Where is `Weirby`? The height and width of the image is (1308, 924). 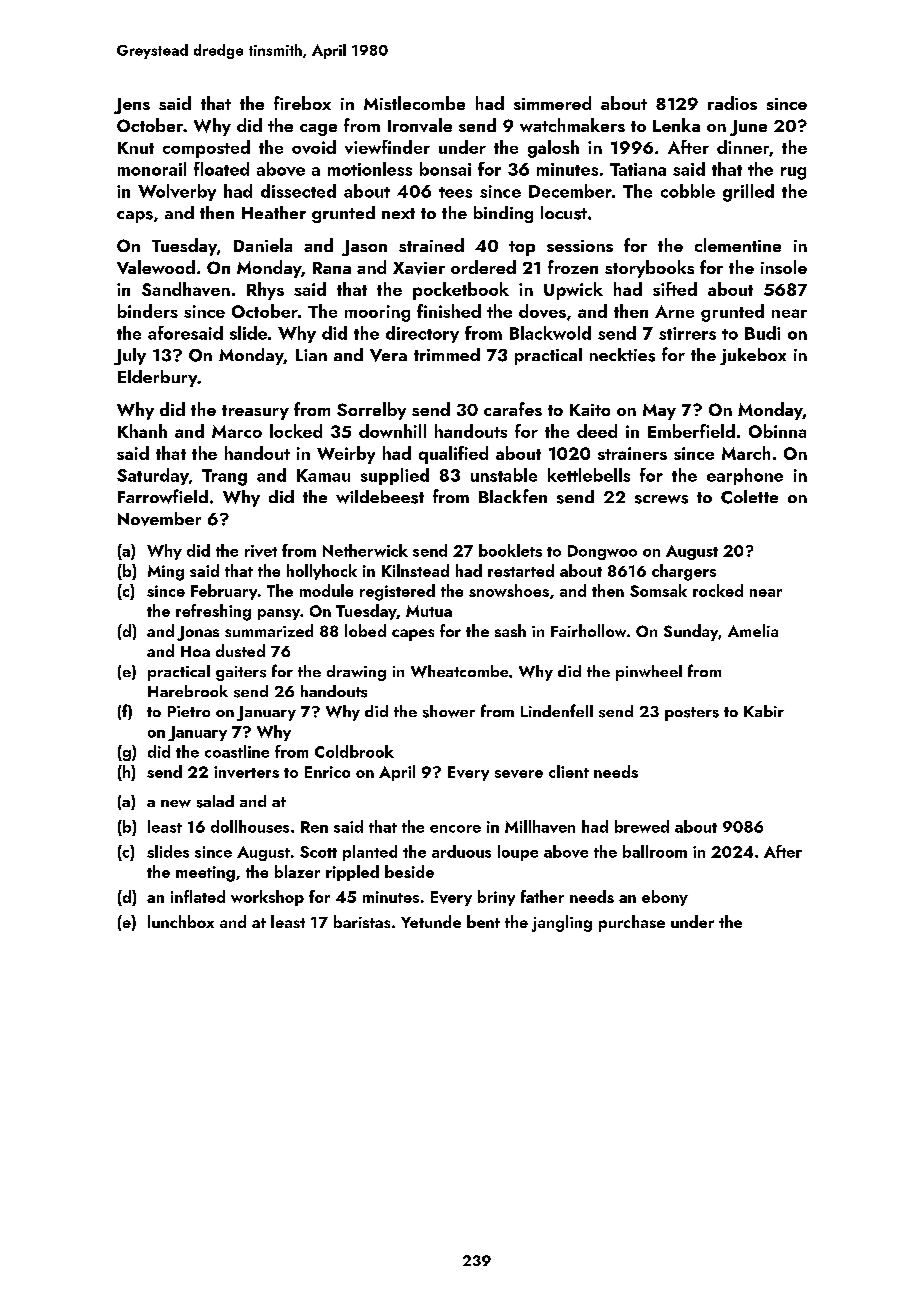
Weirby is located at coordinates (346, 455).
